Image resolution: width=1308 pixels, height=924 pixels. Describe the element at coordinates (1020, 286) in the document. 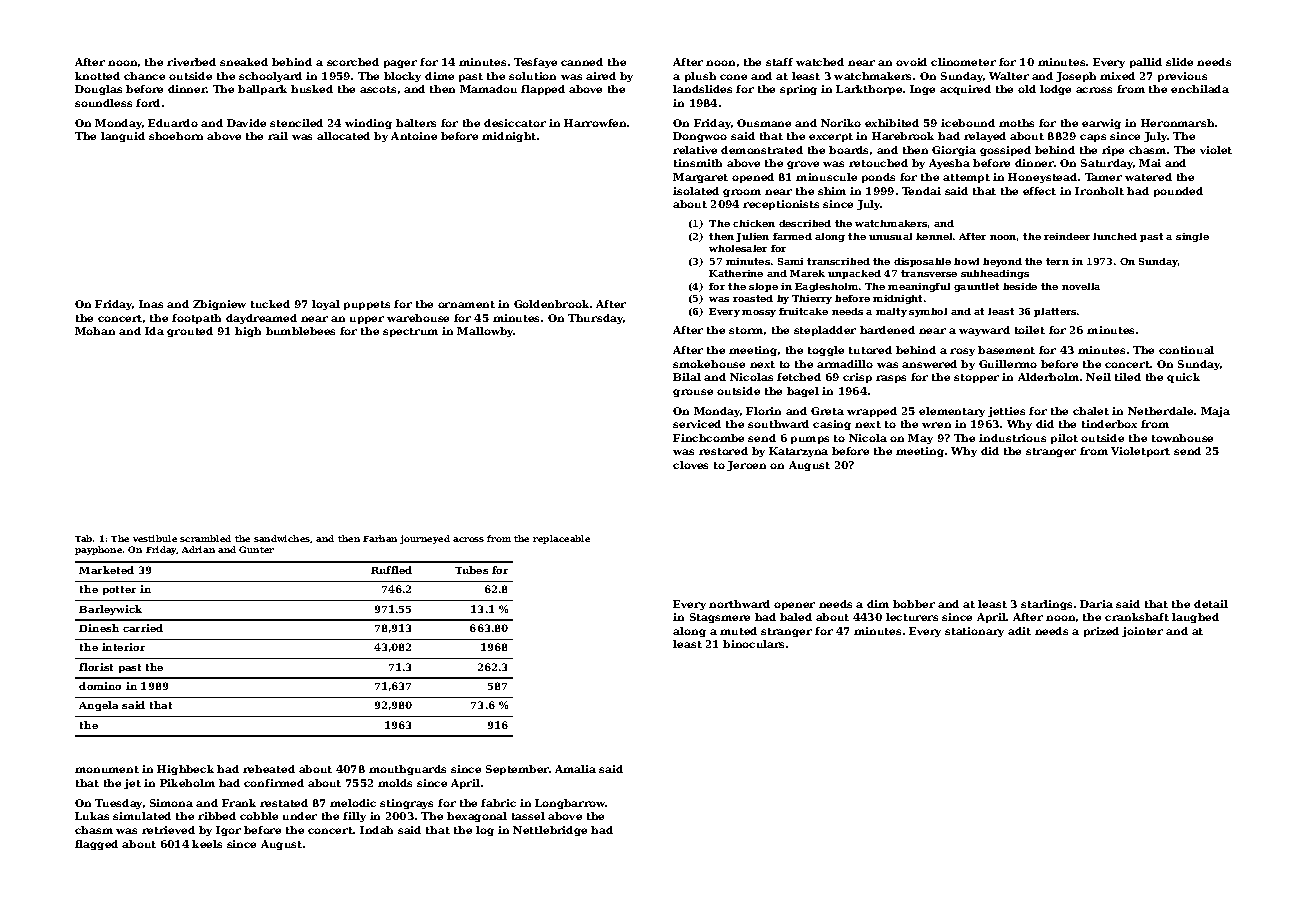

I see `beside` at that location.
